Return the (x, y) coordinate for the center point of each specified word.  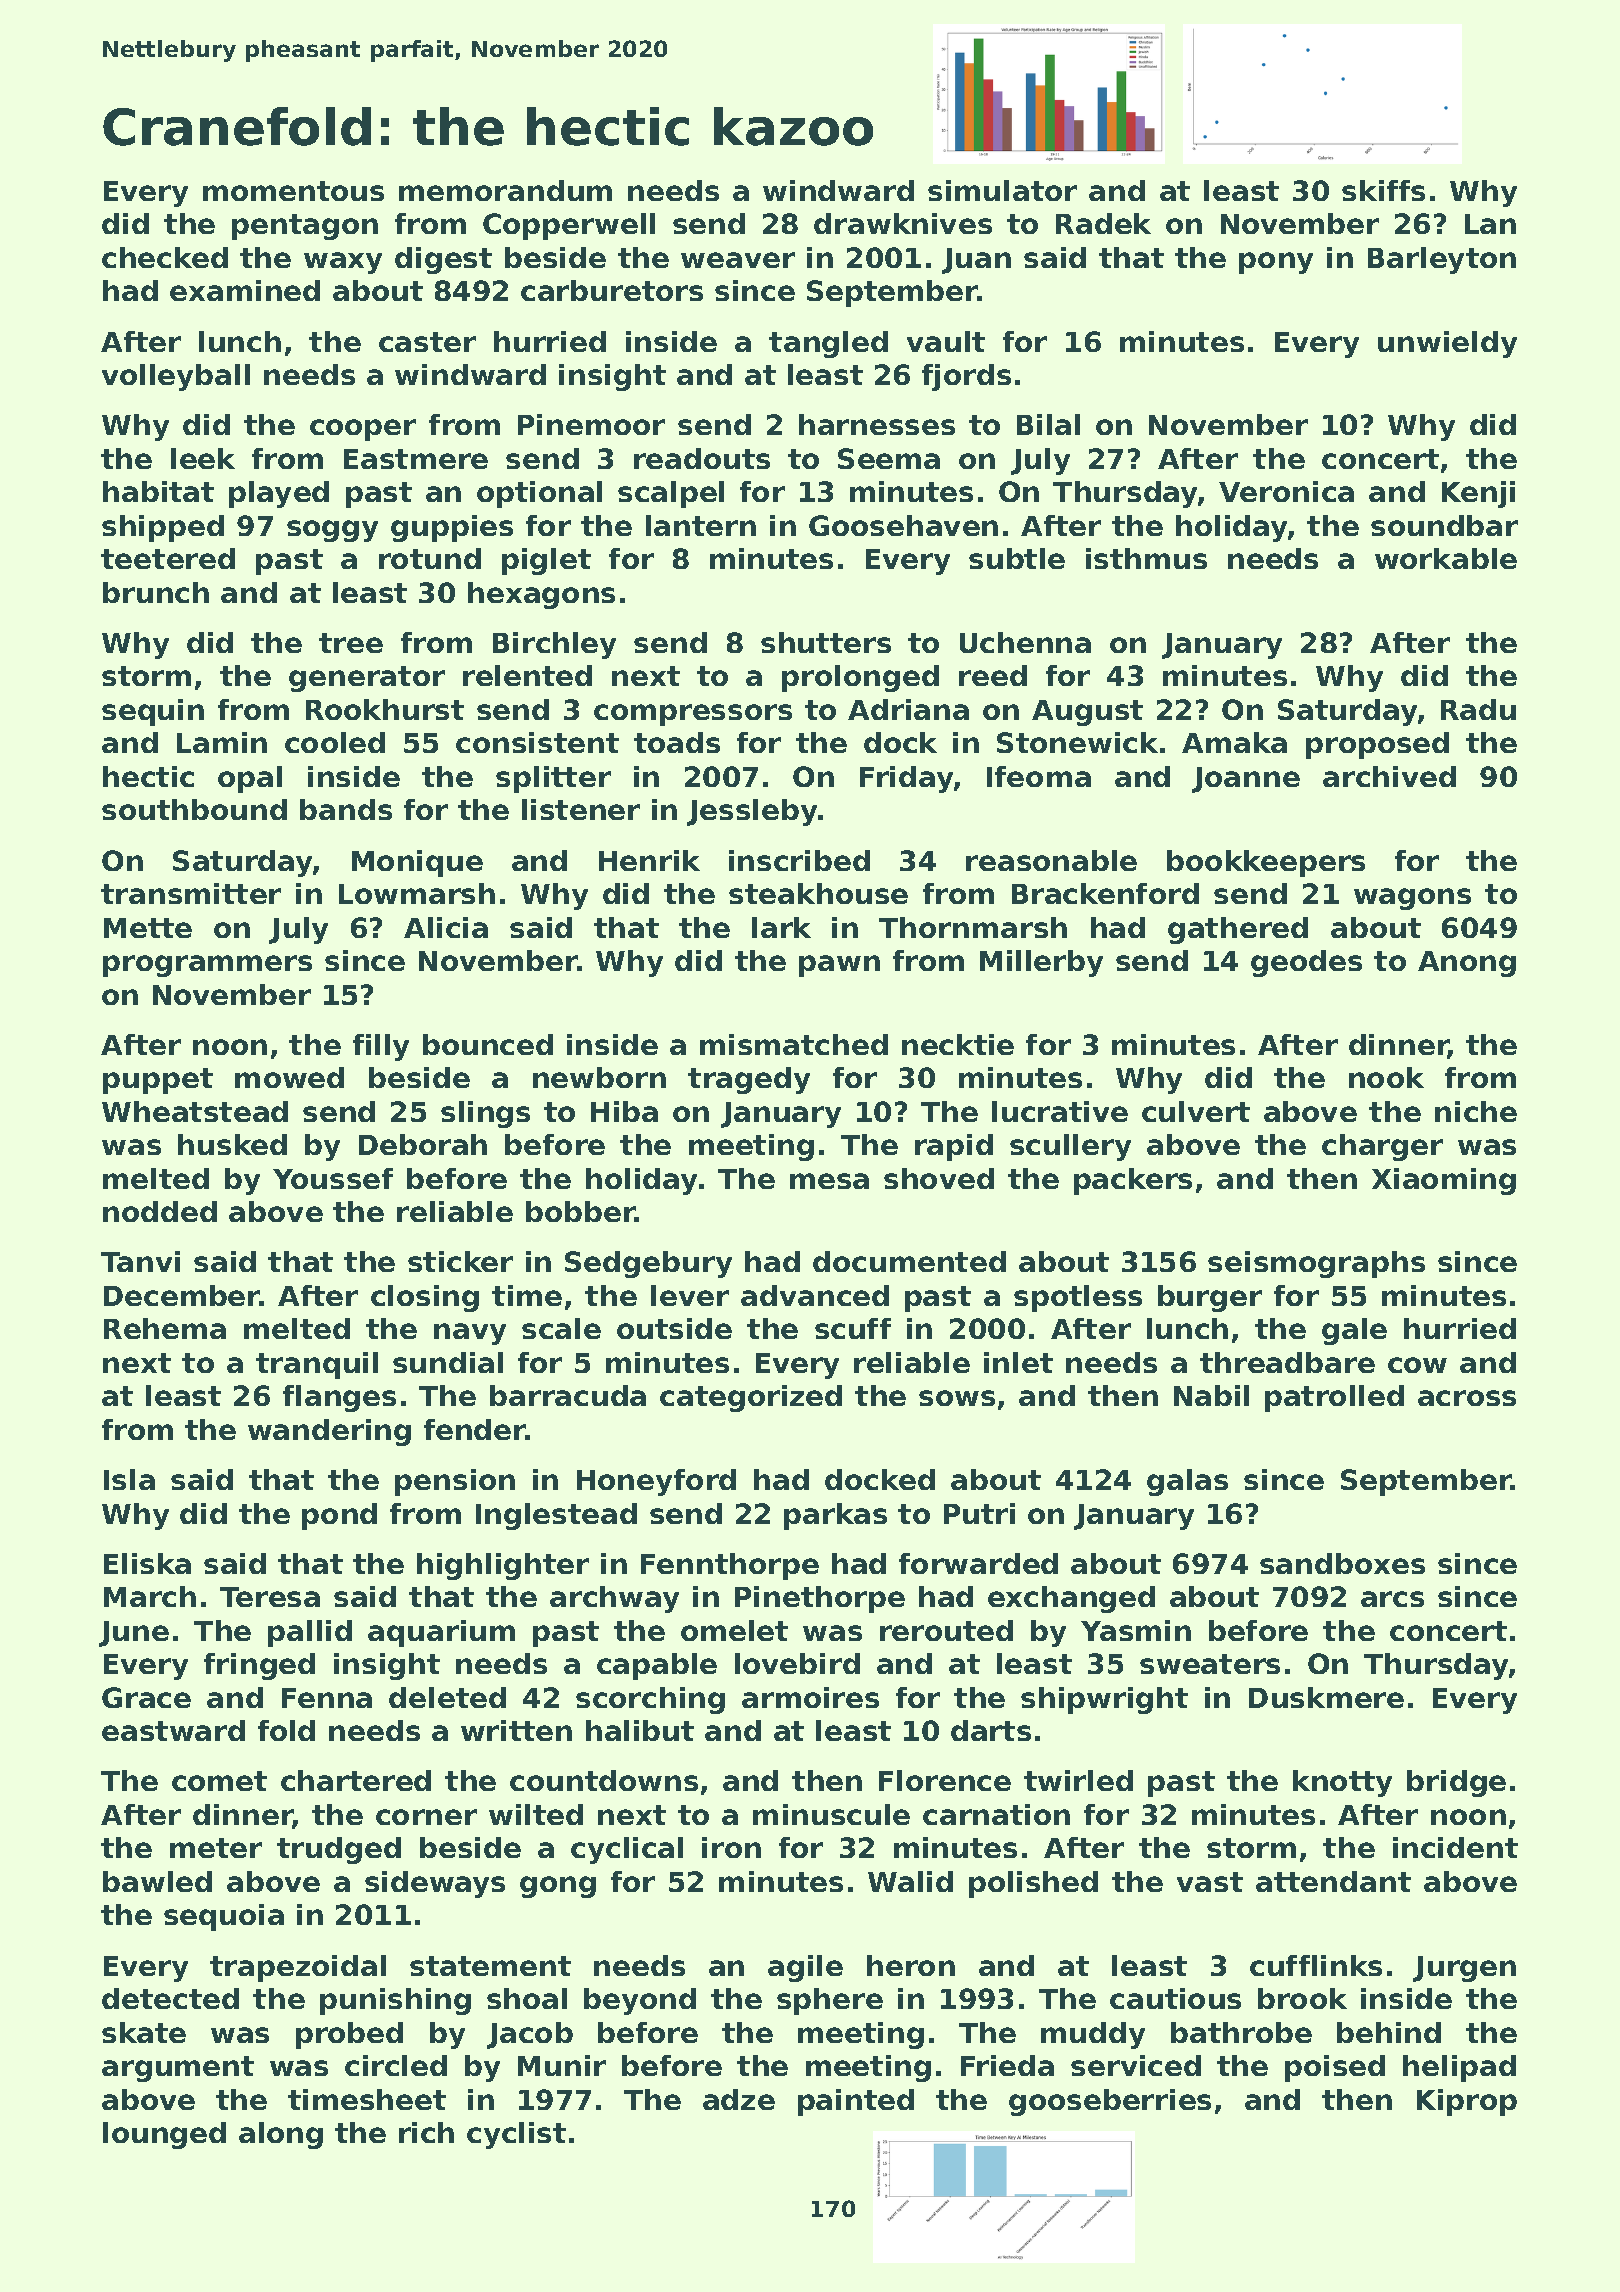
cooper (363, 430)
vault (946, 341)
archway (614, 1599)
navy (470, 1334)
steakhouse (818, 893)
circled (396, 2065)
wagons (1412, 899)
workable (1446, 558)
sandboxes (1342, 1563)
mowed (289, 1077)
